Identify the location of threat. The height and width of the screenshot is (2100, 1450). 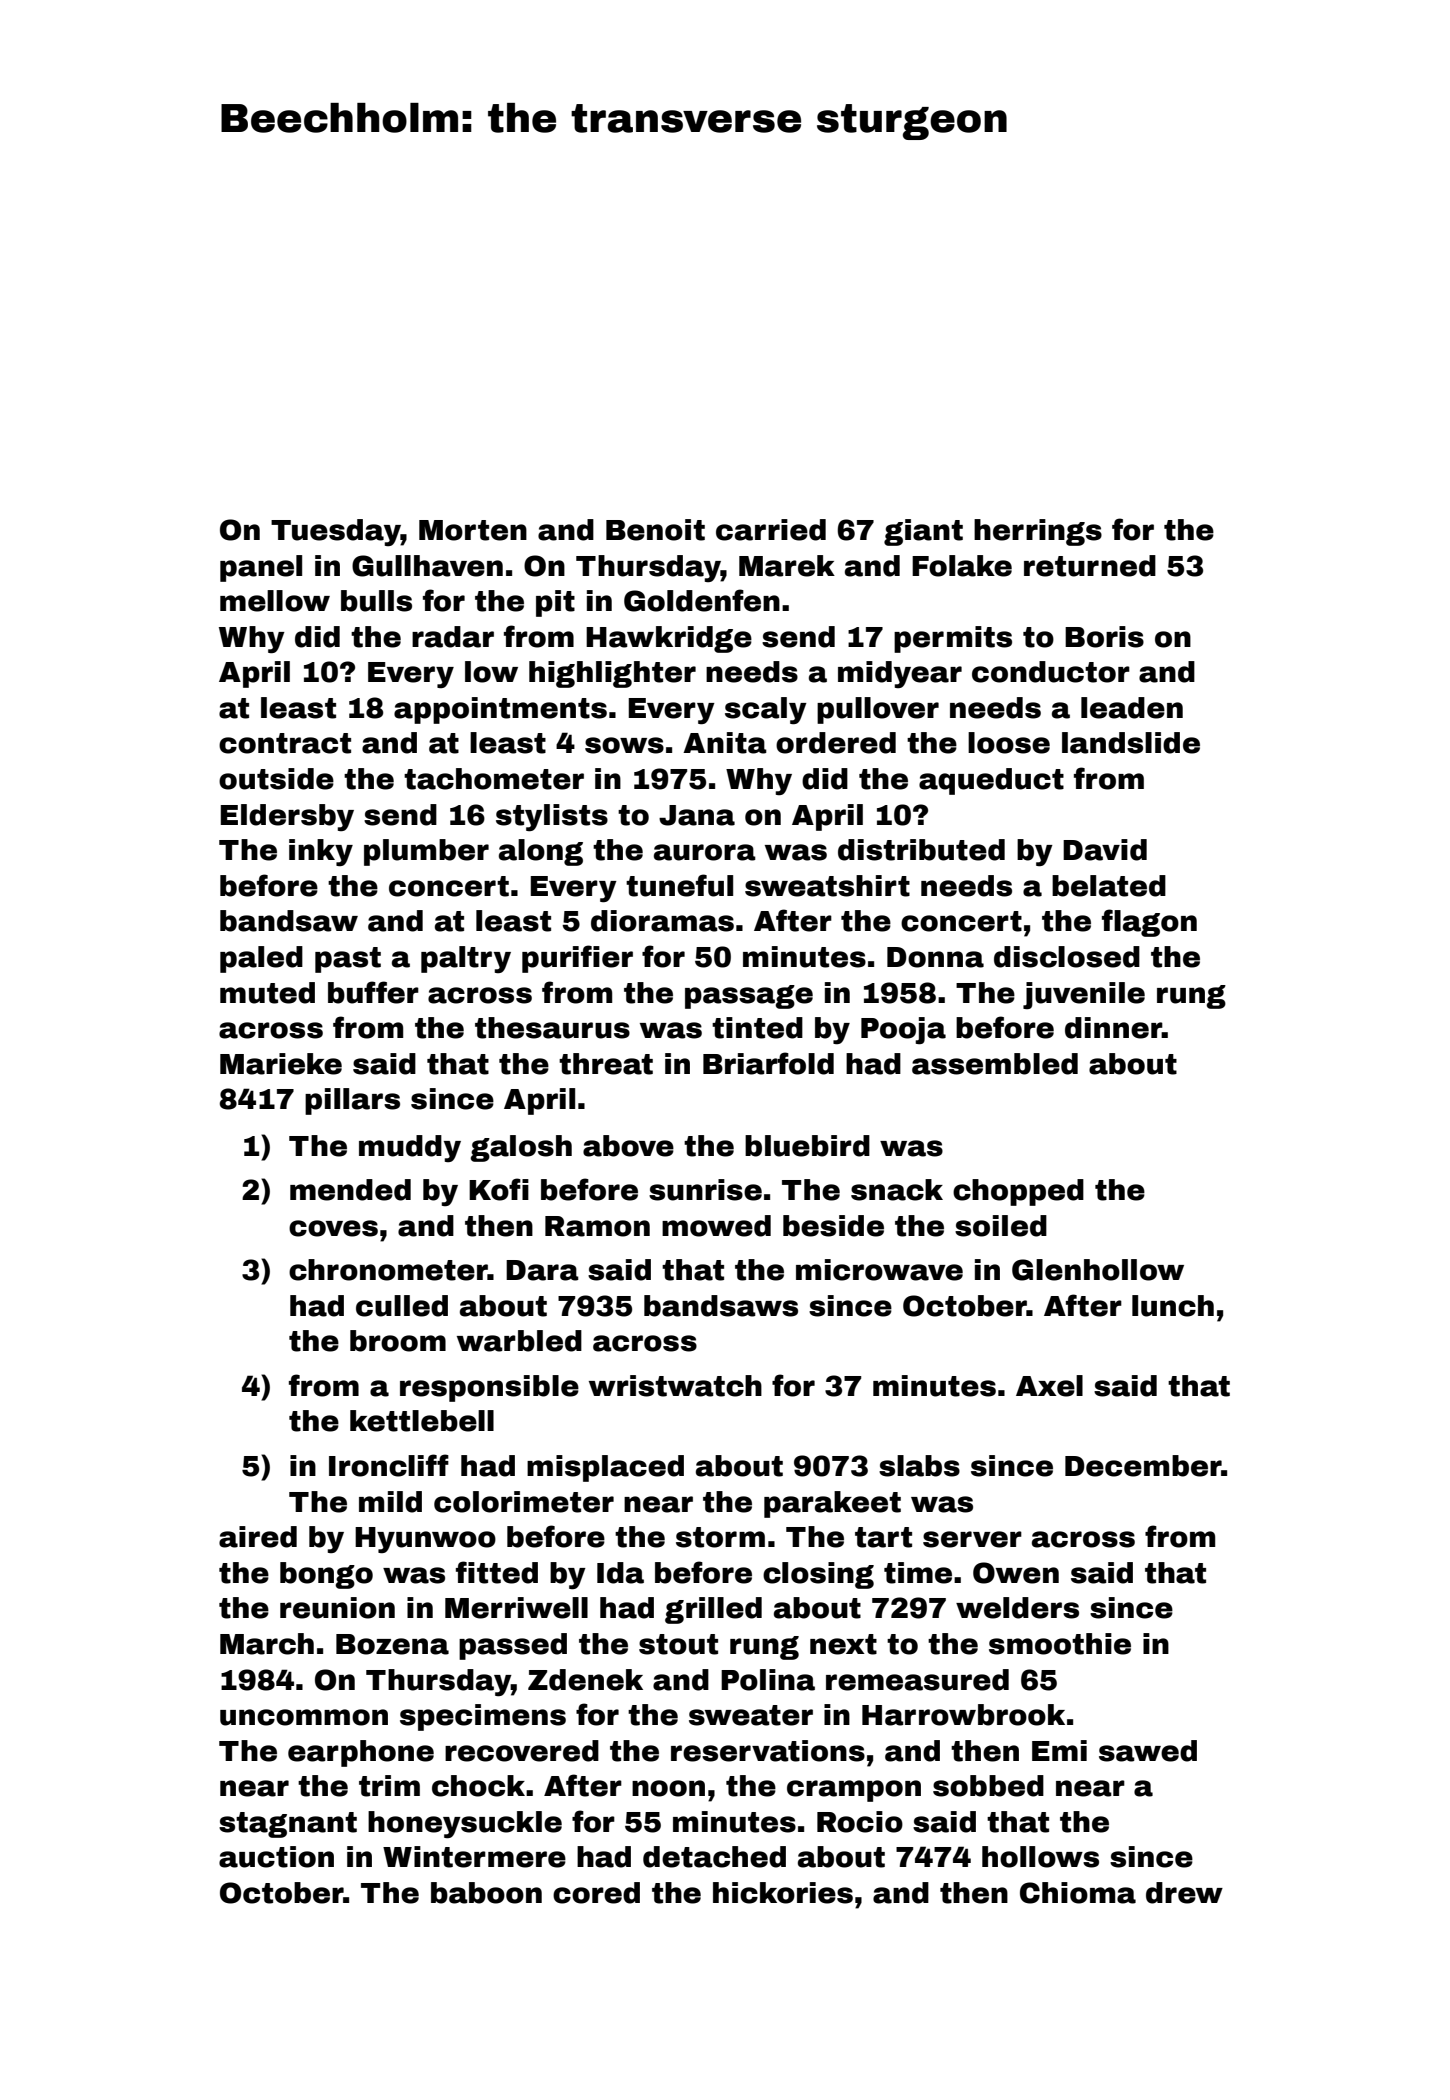
(606, 1064).
